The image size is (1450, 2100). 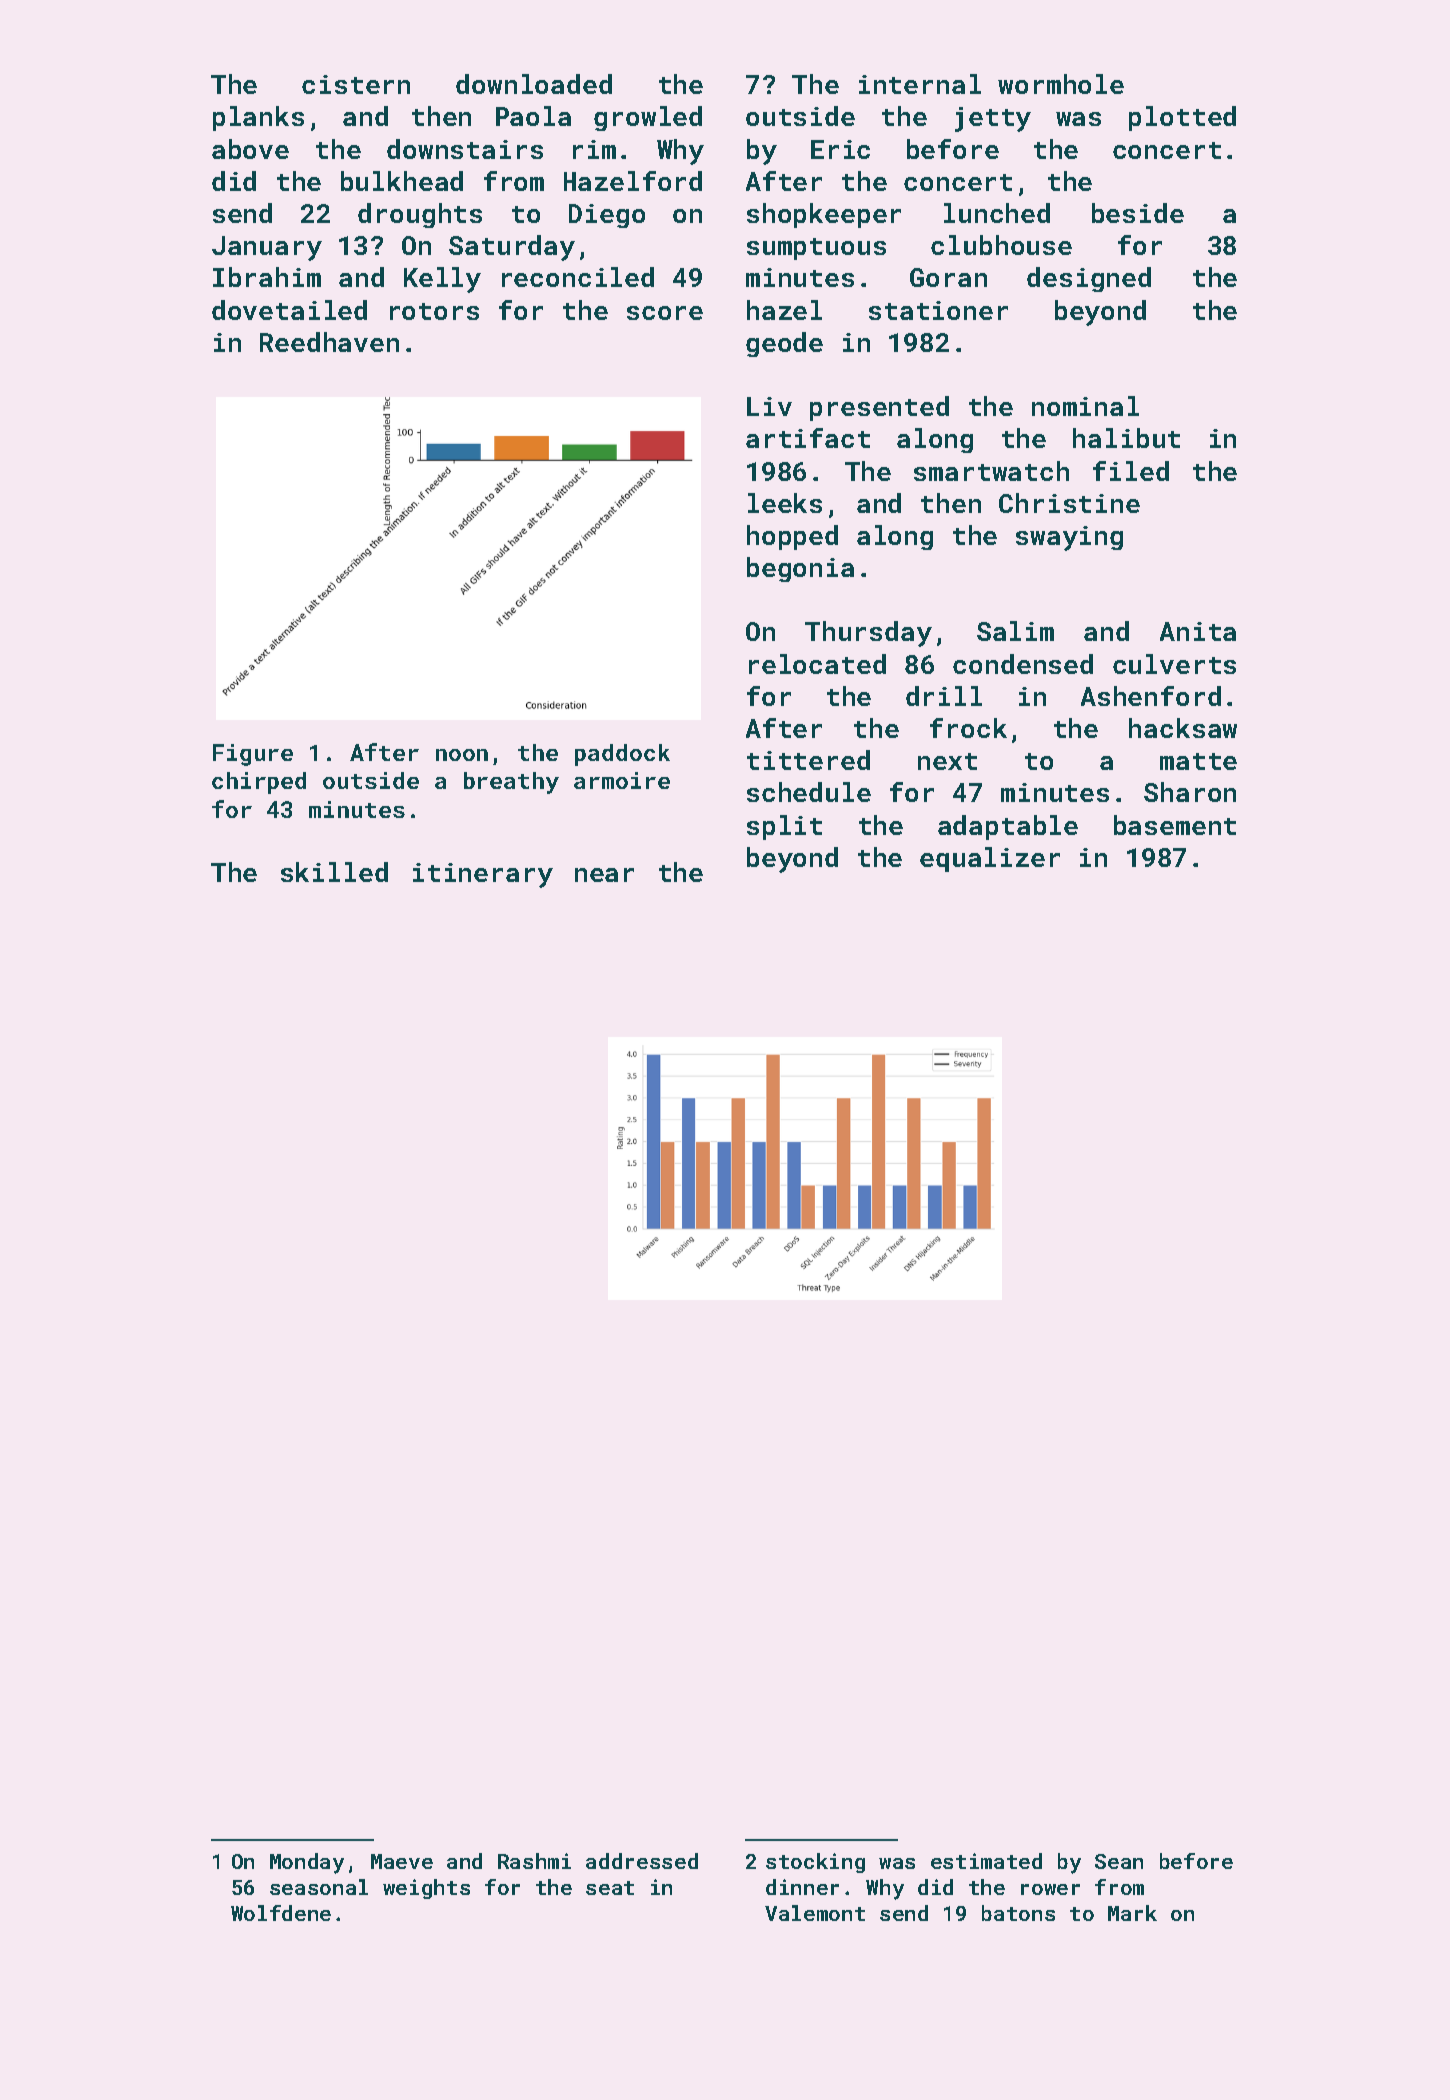 What do you see at coordinates (986, 1861) in the page?
I see `estimated` at bounding box center [986, 1861].
